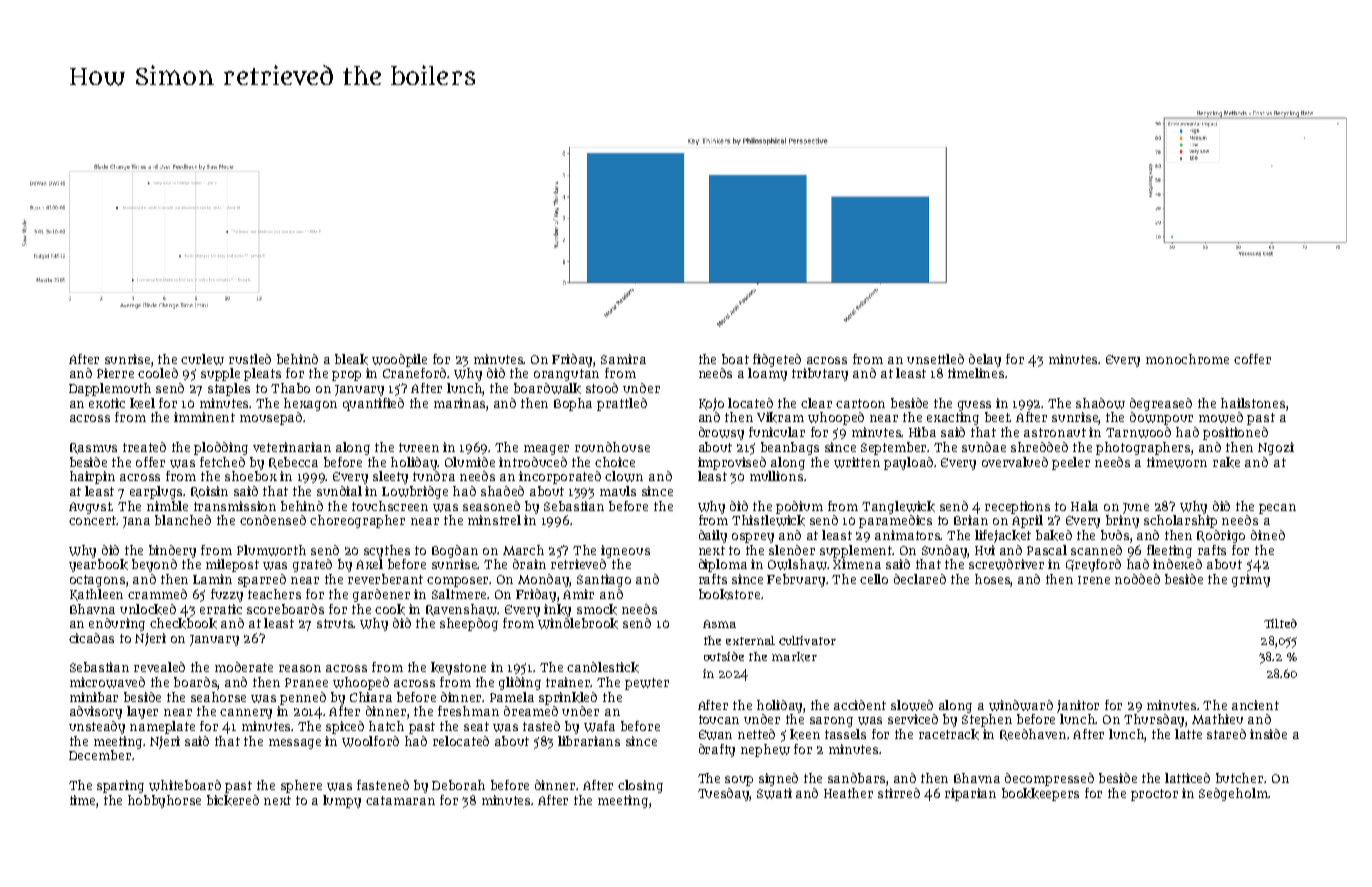 This page has height=887, width=1372. What do you see at coordinates (91, 638) in the page?
I see `cicadas` at bounding box center [91, 638].
